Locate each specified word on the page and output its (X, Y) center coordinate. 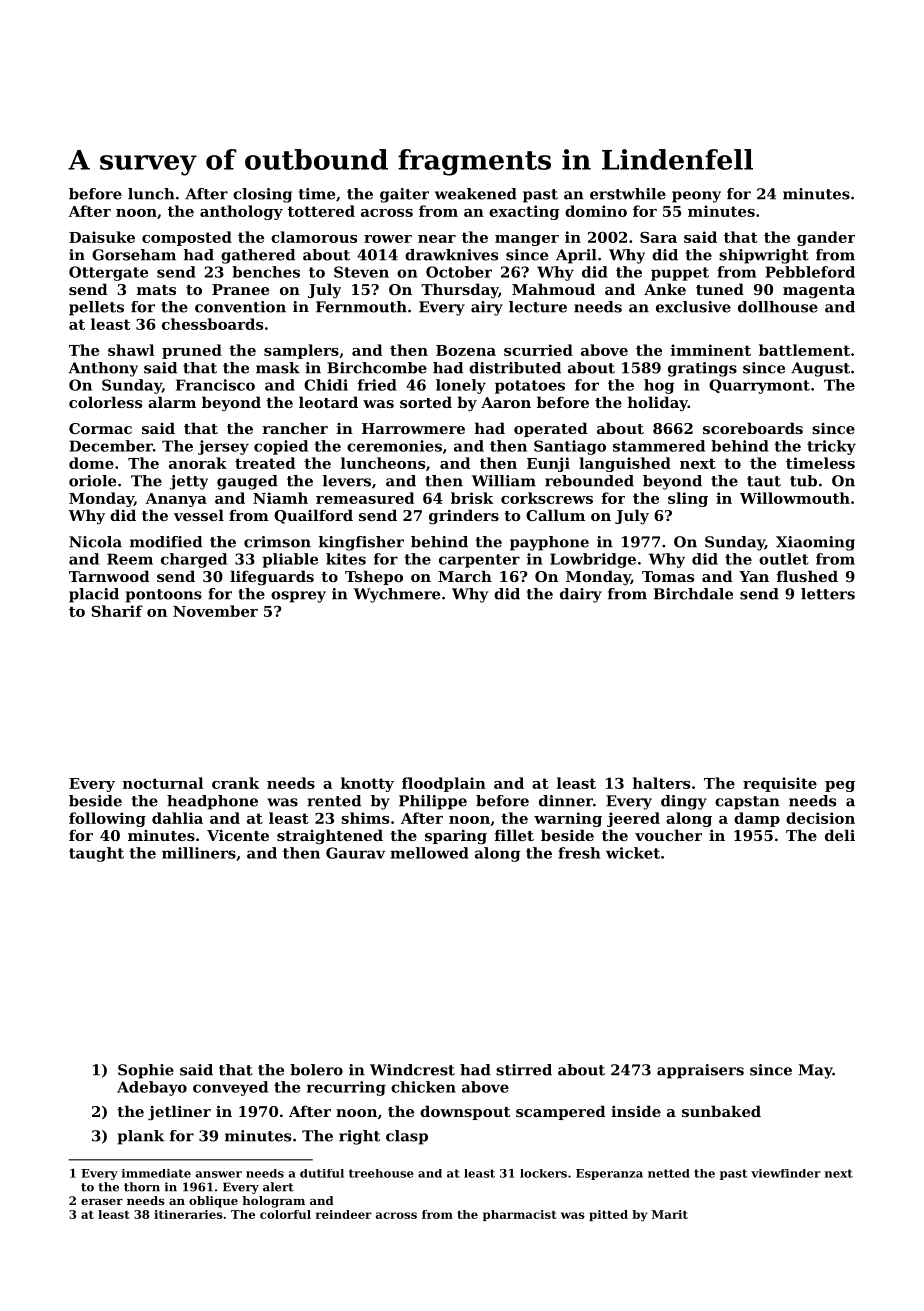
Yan (754, 576)
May (816, 1071)
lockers (543, 1173)
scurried (538, 350)
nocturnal (163, 783)
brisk (472, 498)
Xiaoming (815, 543)
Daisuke (102, 237)
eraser (102, 1202)
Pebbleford (810, 272)
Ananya (176, 500)
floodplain (444, 784)
